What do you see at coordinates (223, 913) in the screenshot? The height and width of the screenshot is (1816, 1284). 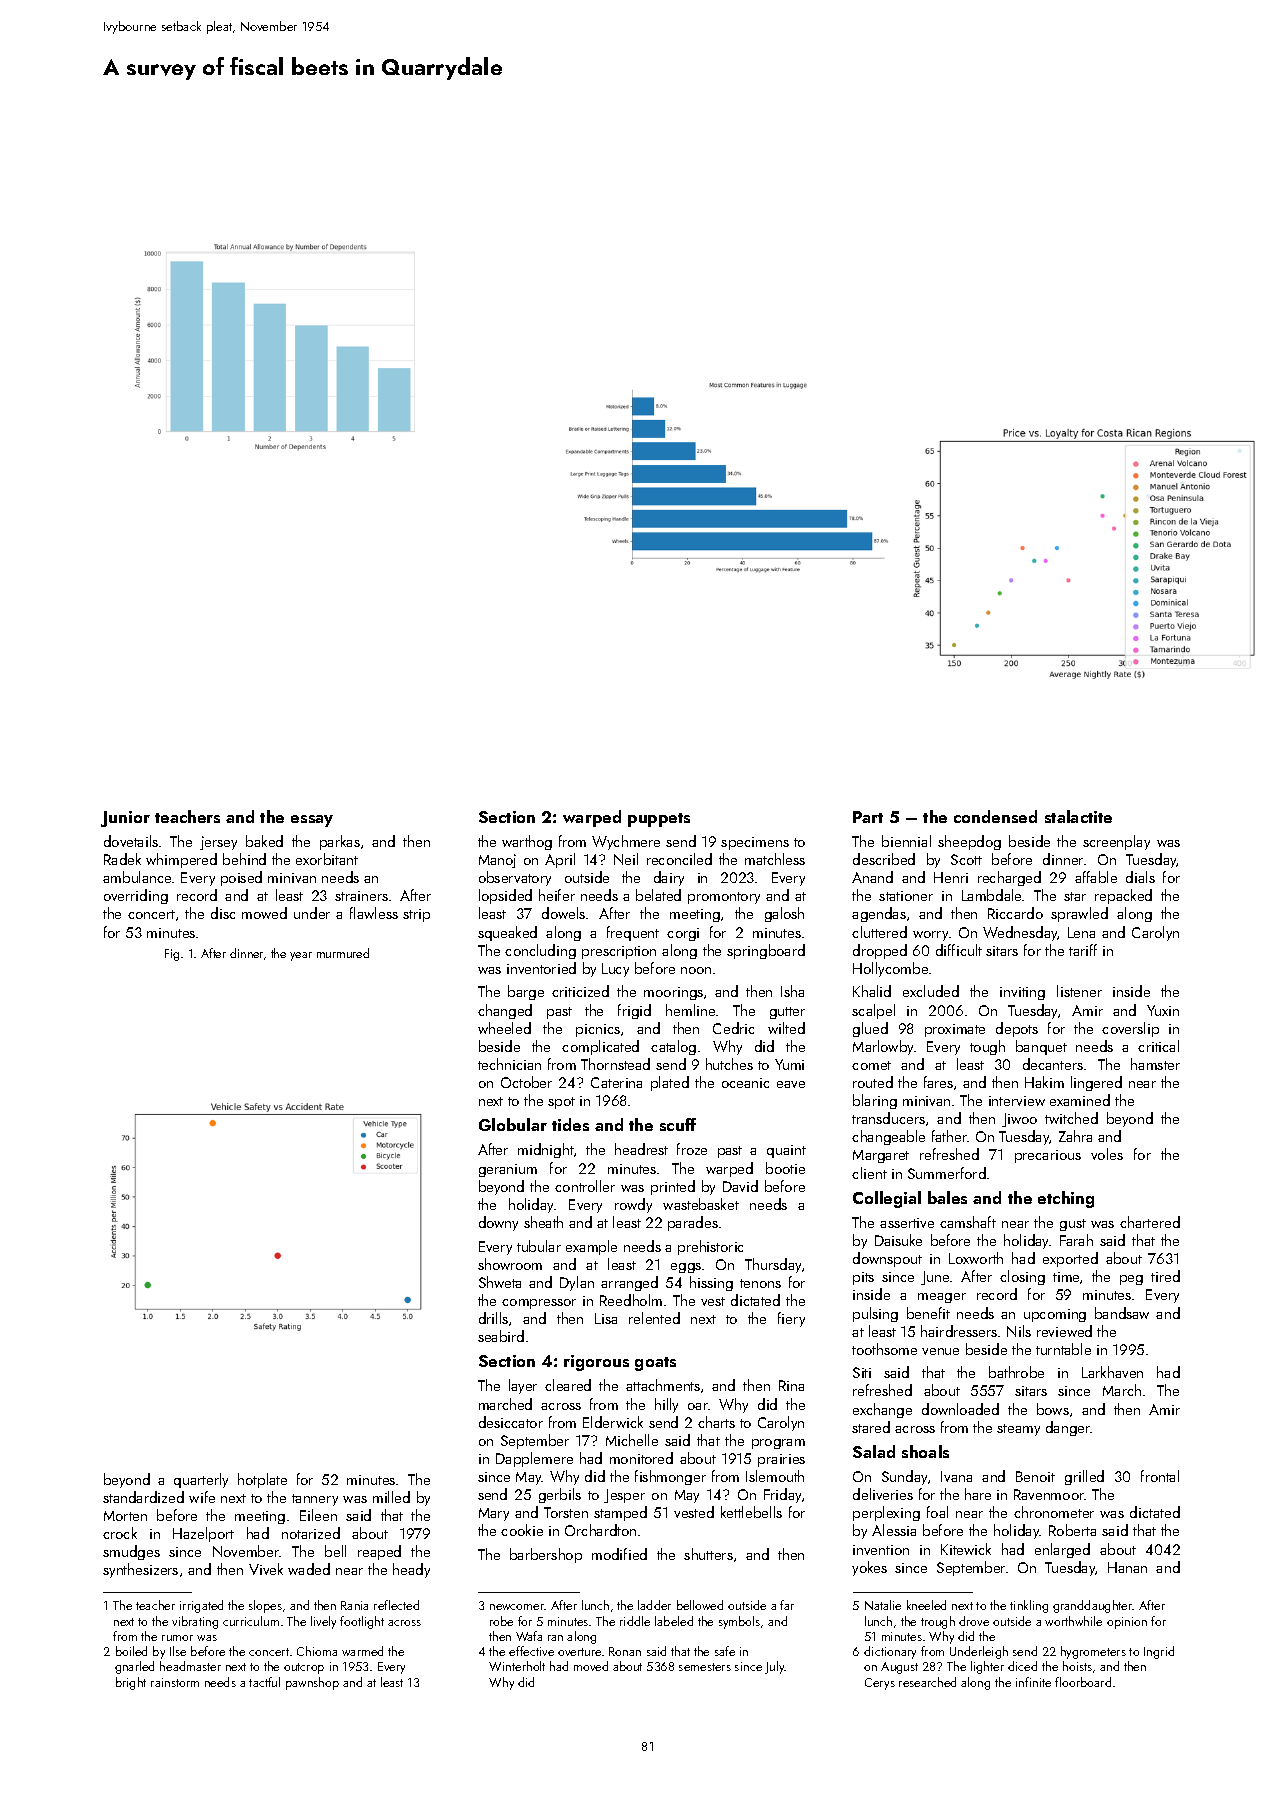 I see `disc` at bounding box center [223, 913].
